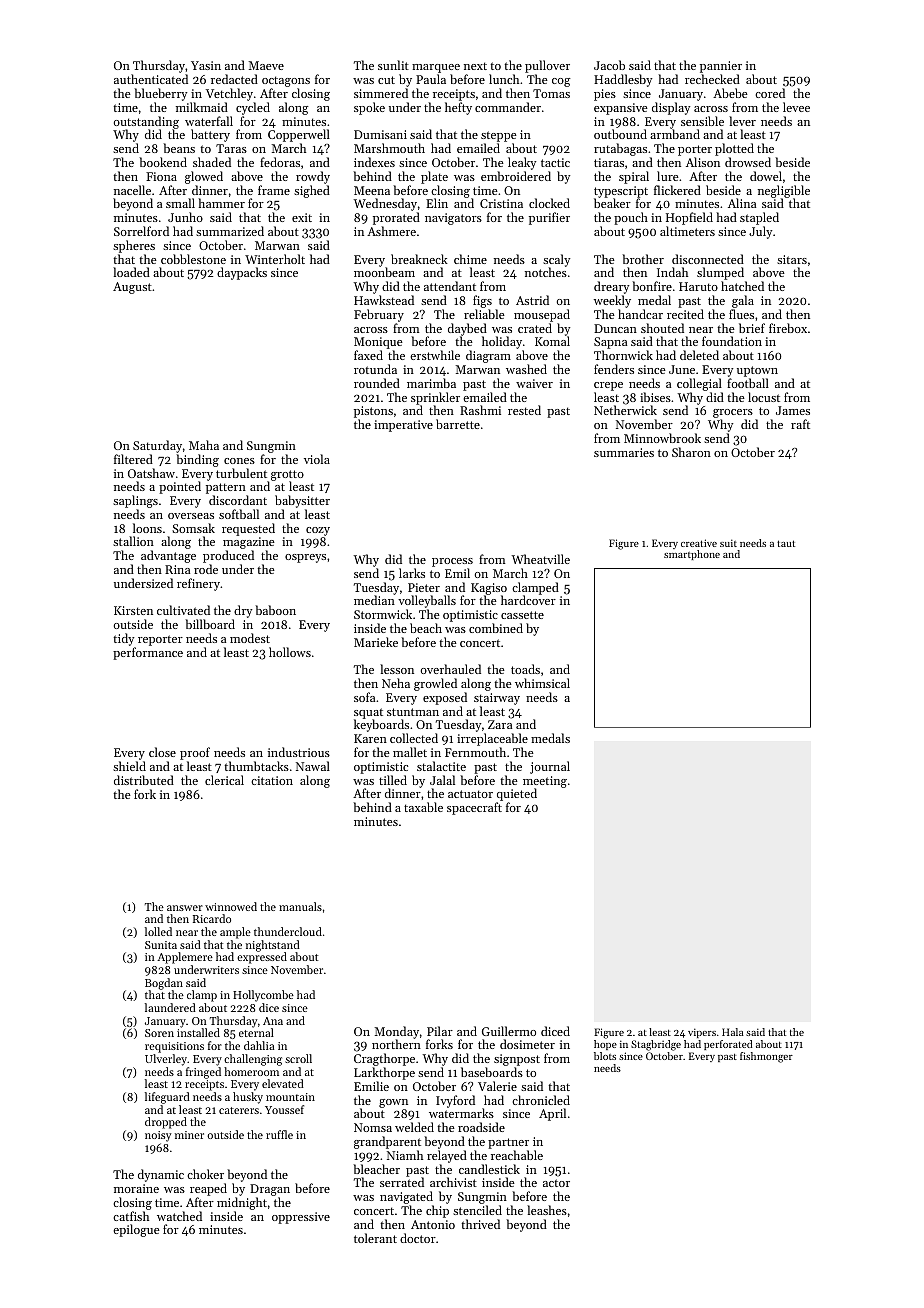 This document has width=924, height=1308. I want to click on pannier, so click(721, 67).
